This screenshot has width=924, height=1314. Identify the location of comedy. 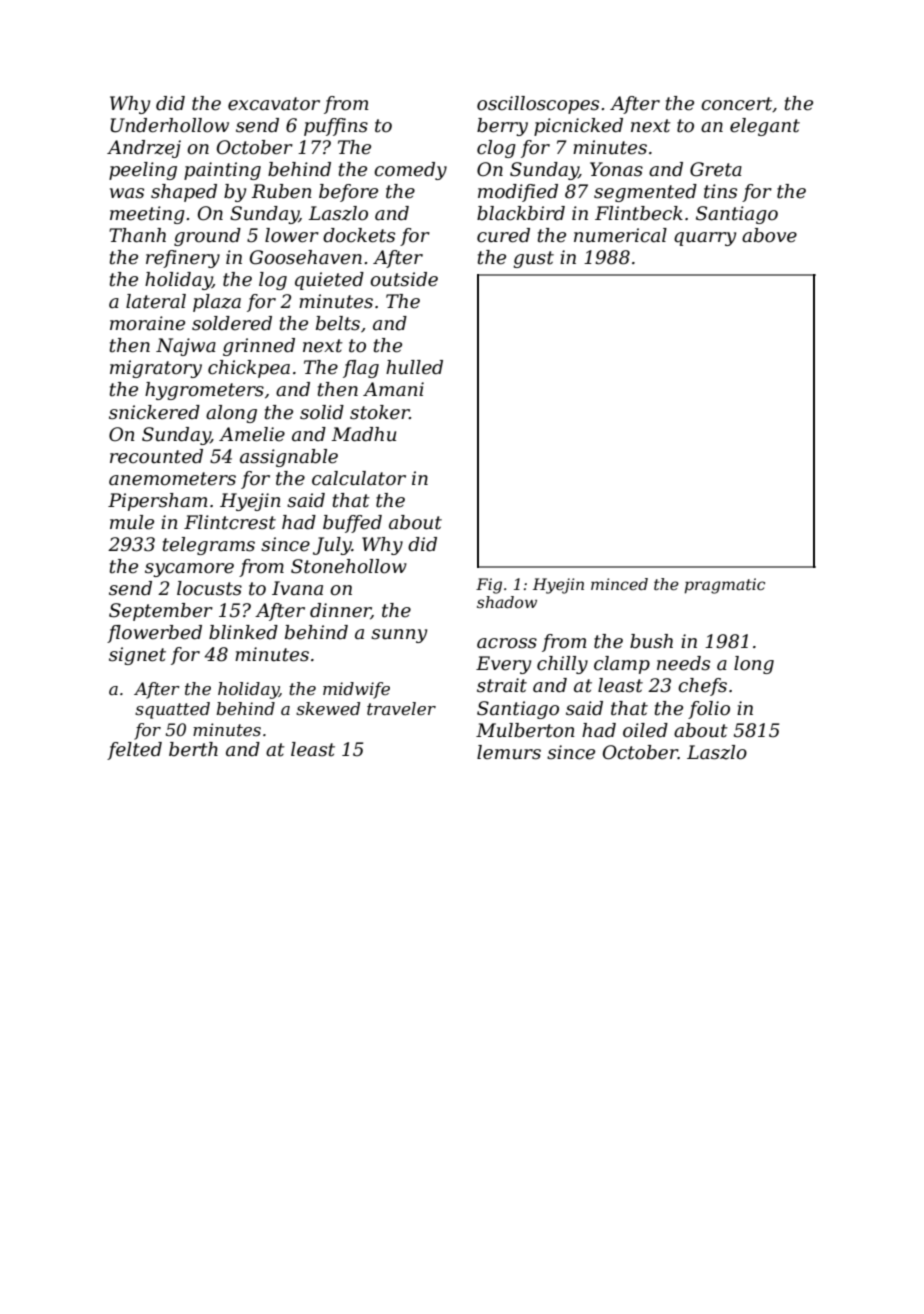
(410, 171).
